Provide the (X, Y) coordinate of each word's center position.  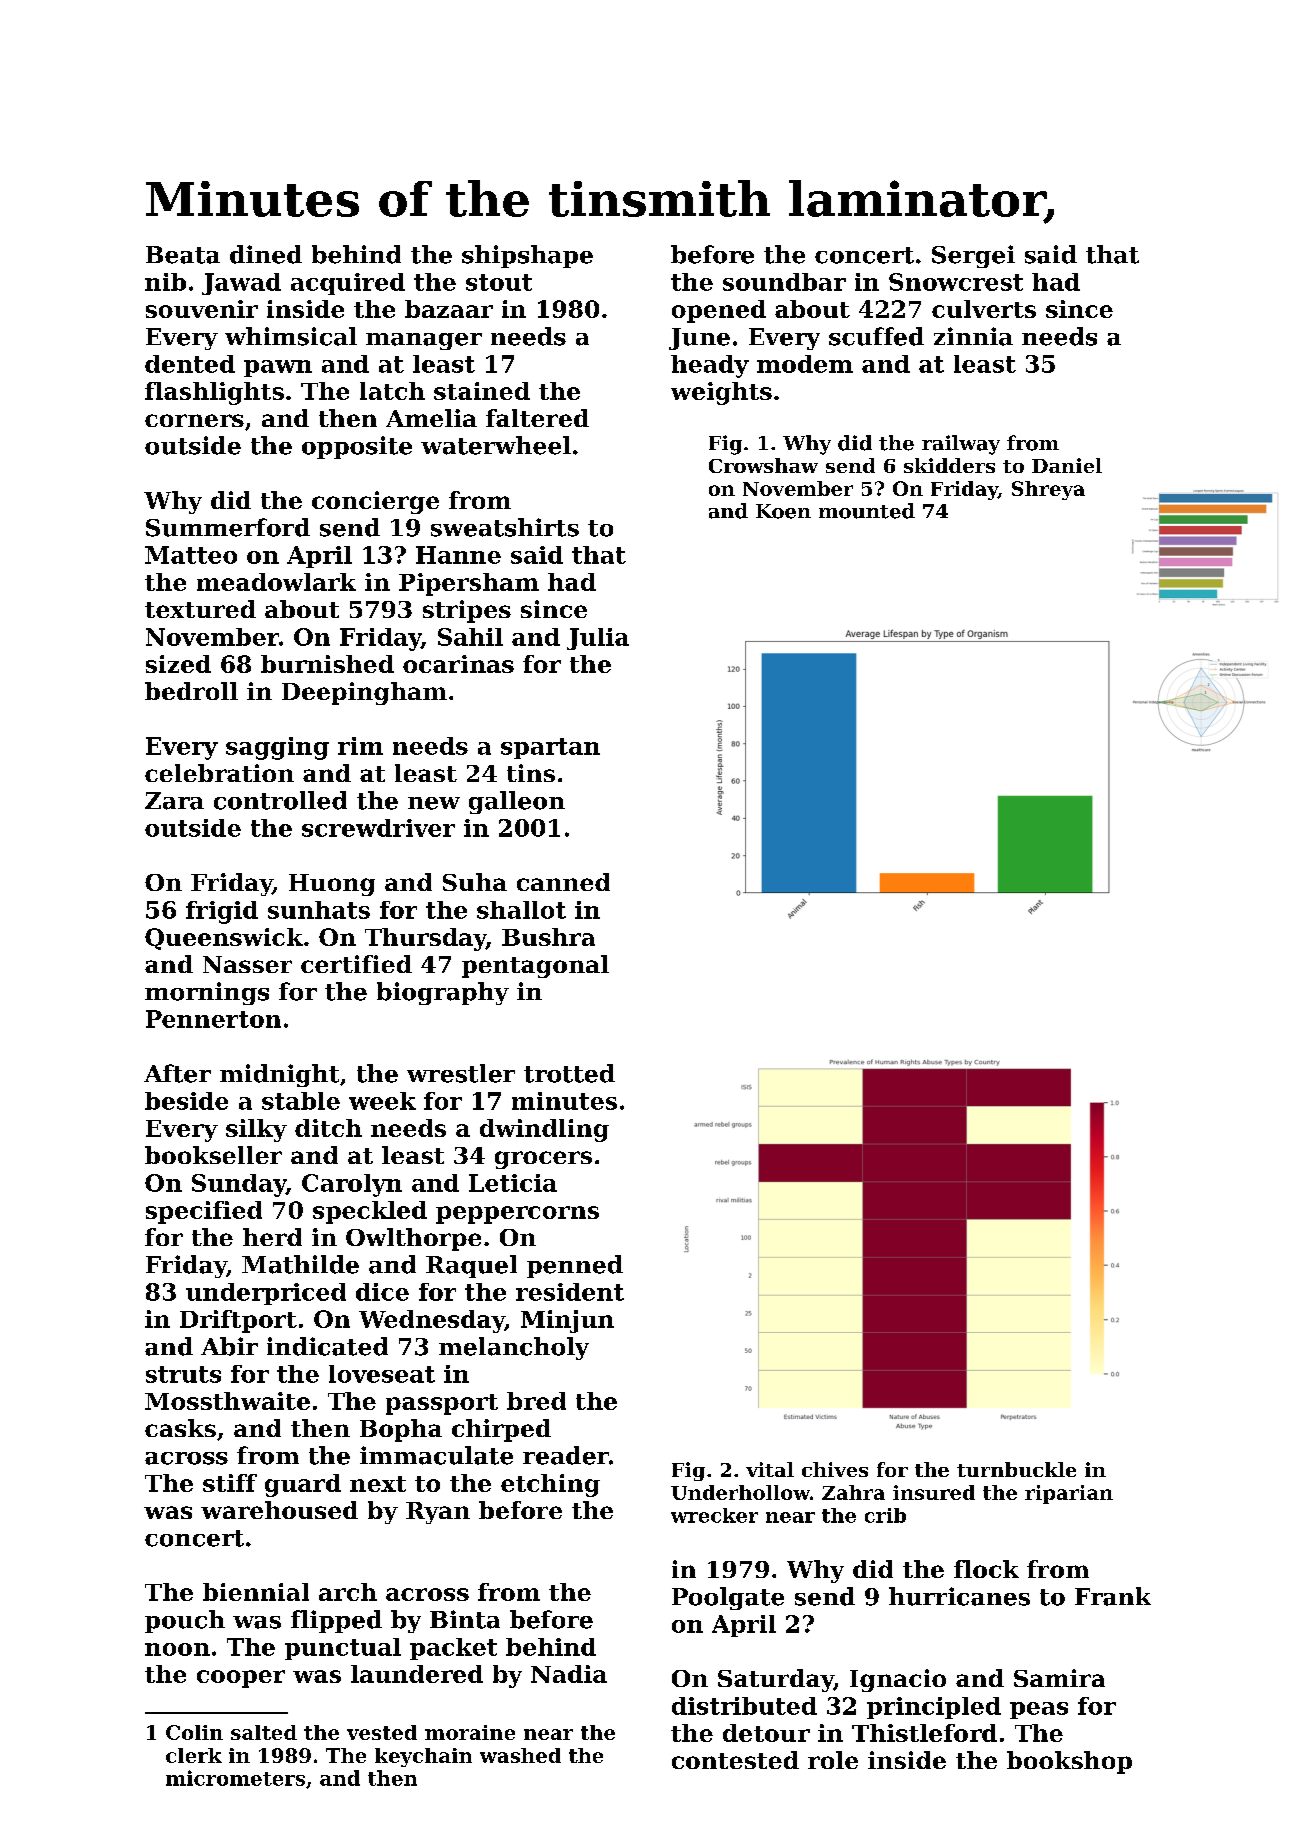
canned (563, 882)
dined (266, 254)
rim (360, 746)
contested (735, 1760)
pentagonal (535, 966)
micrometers (235, 1778)
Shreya (1048, 490)
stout (499, 282)
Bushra (548, 937)
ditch (328, 1128)
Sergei (973, 256)
